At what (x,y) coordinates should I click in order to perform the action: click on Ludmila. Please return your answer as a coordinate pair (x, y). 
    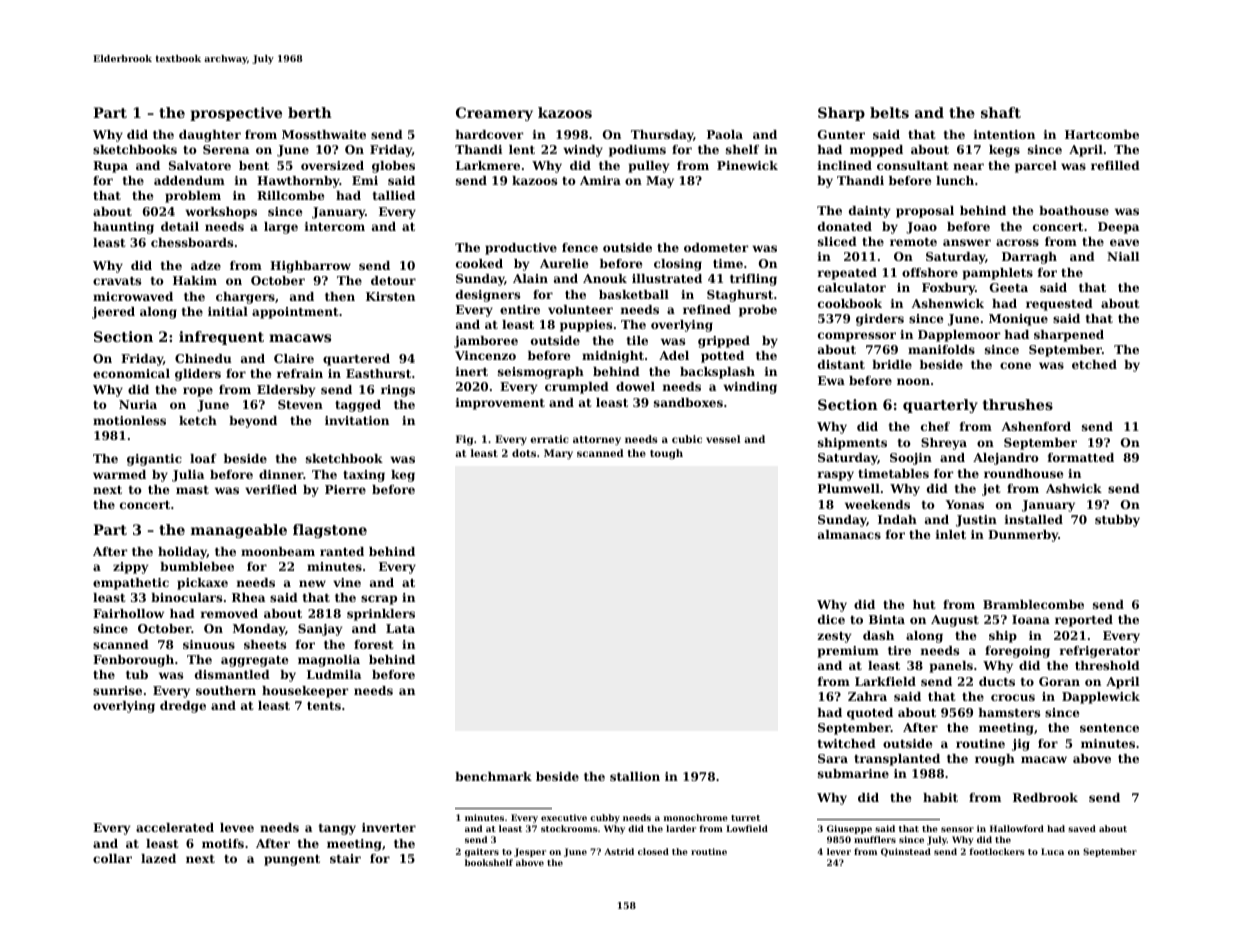
    Looking at the image, I should click on (334, 674).
